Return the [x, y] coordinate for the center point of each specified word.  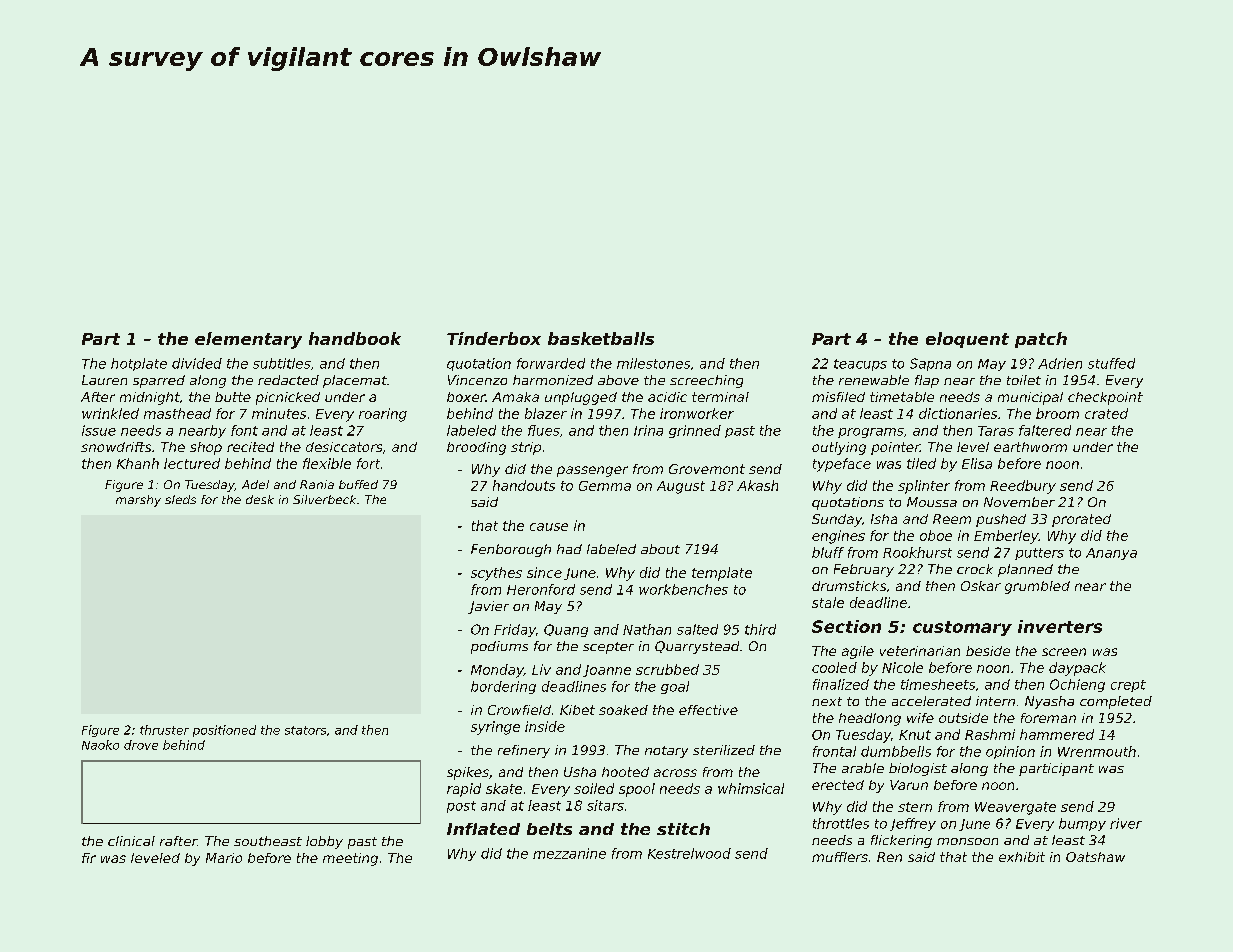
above [618, 380]
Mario [224, 858]
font [244, 430]
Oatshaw [1095, 857]
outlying [839, 448]
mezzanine [569, 853]
